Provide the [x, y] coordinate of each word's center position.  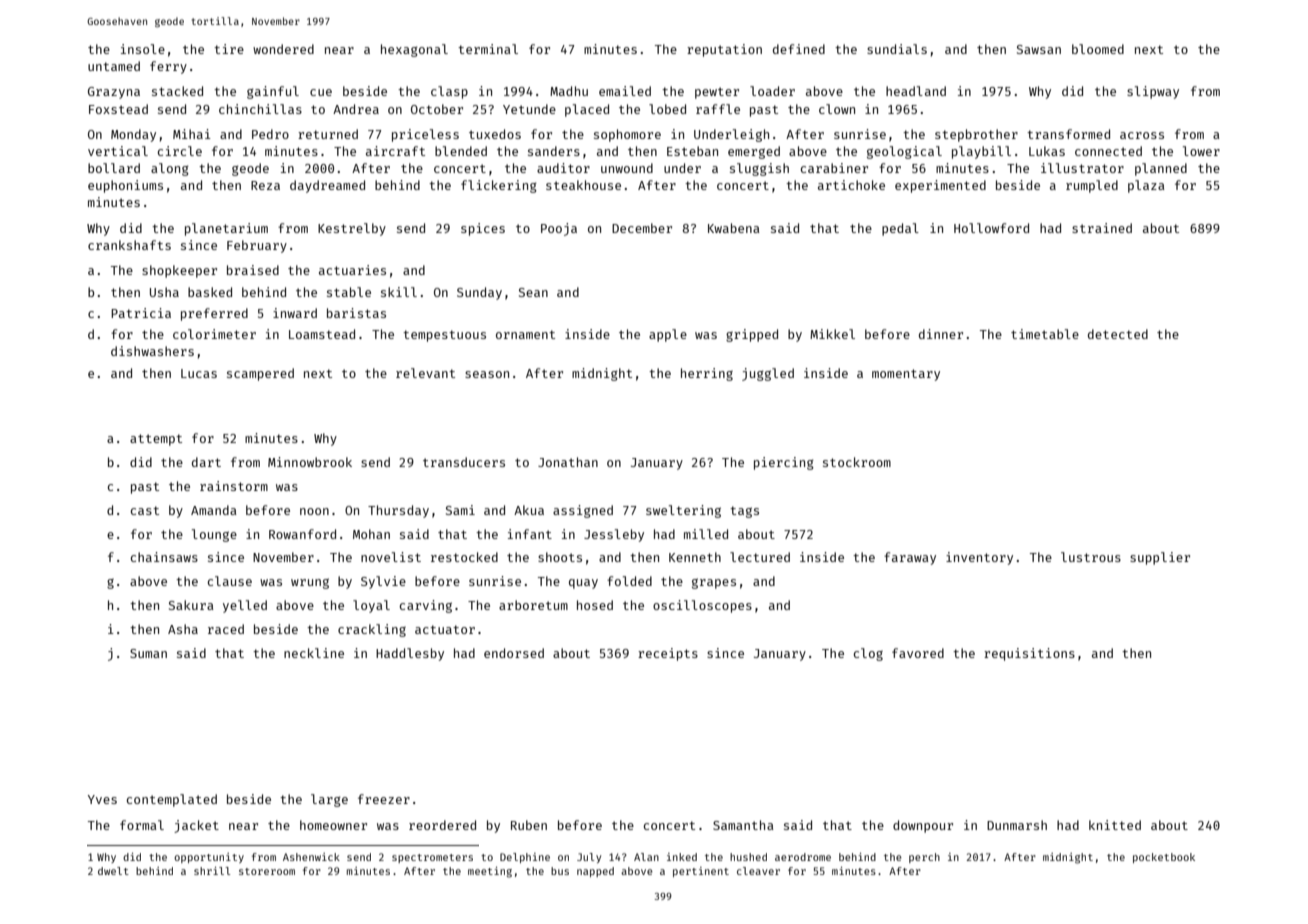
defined [799, 49]
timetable [1045, 334]
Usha [164, 292]
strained [1102, 228]
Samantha [743, 825]
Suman [148, 653]
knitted [1115, 825]
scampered [260, 374]
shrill [212, 871]
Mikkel [832, 334]
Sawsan [1039, 49]
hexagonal [414, 50]
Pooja [559, 229]
